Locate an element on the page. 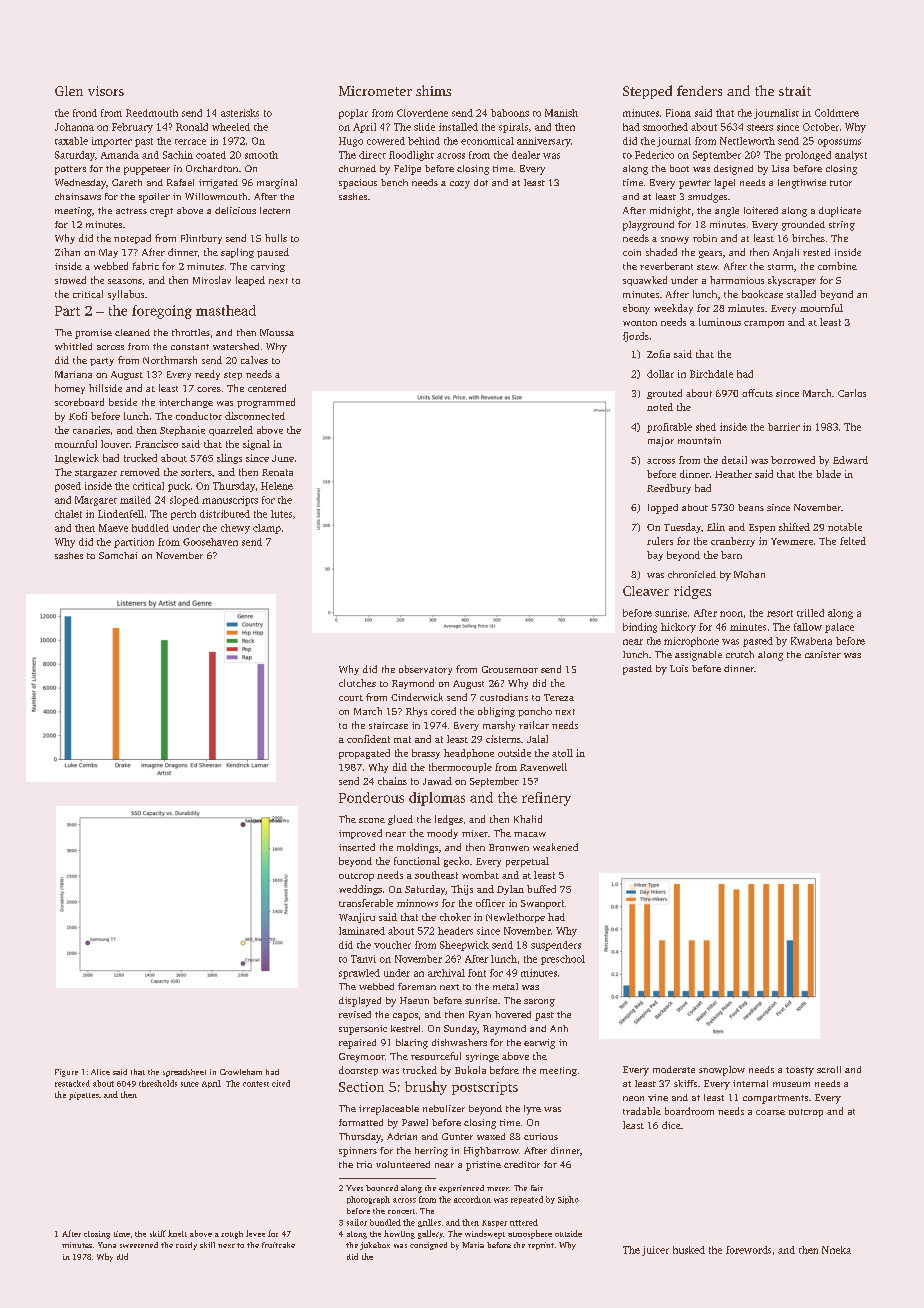  Lindenfell is located at coordinates (121, 514).
